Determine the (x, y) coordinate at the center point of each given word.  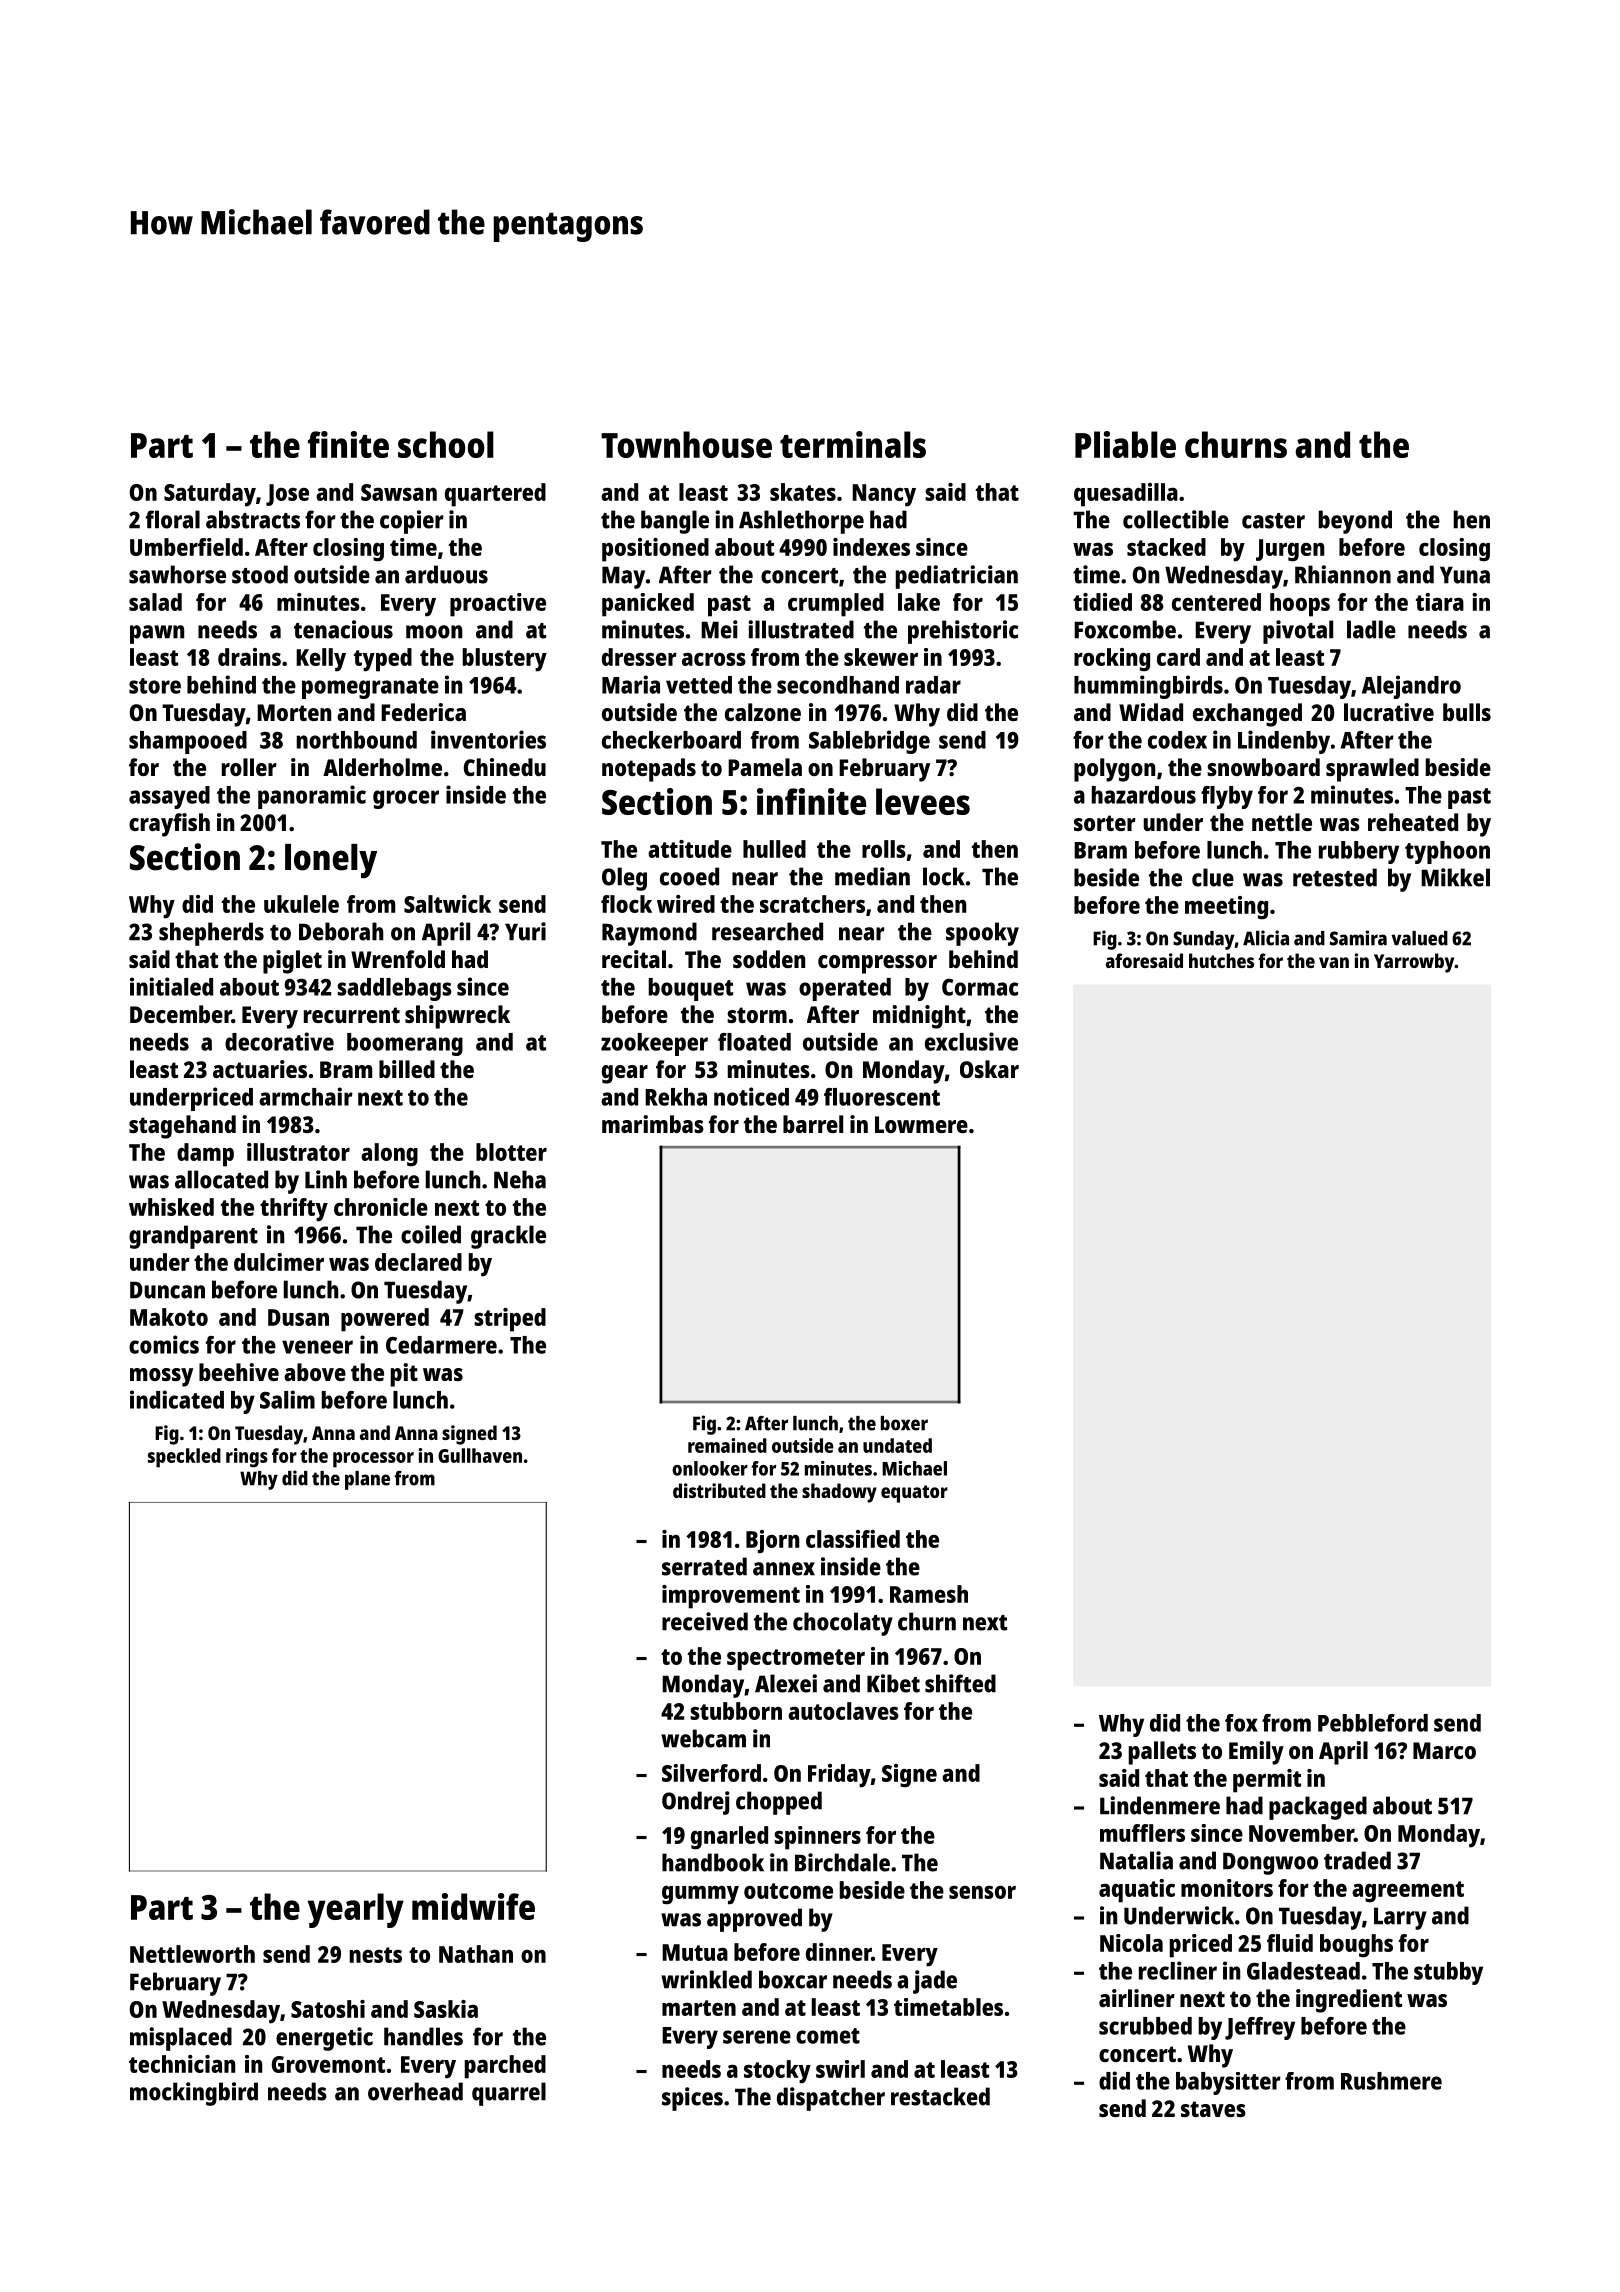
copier (412, 522)
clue (1213, 877)
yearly (356, 1910)
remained (727, 1445)
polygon (1114, 770)
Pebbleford (1373, 1723)
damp (205, 1155)
